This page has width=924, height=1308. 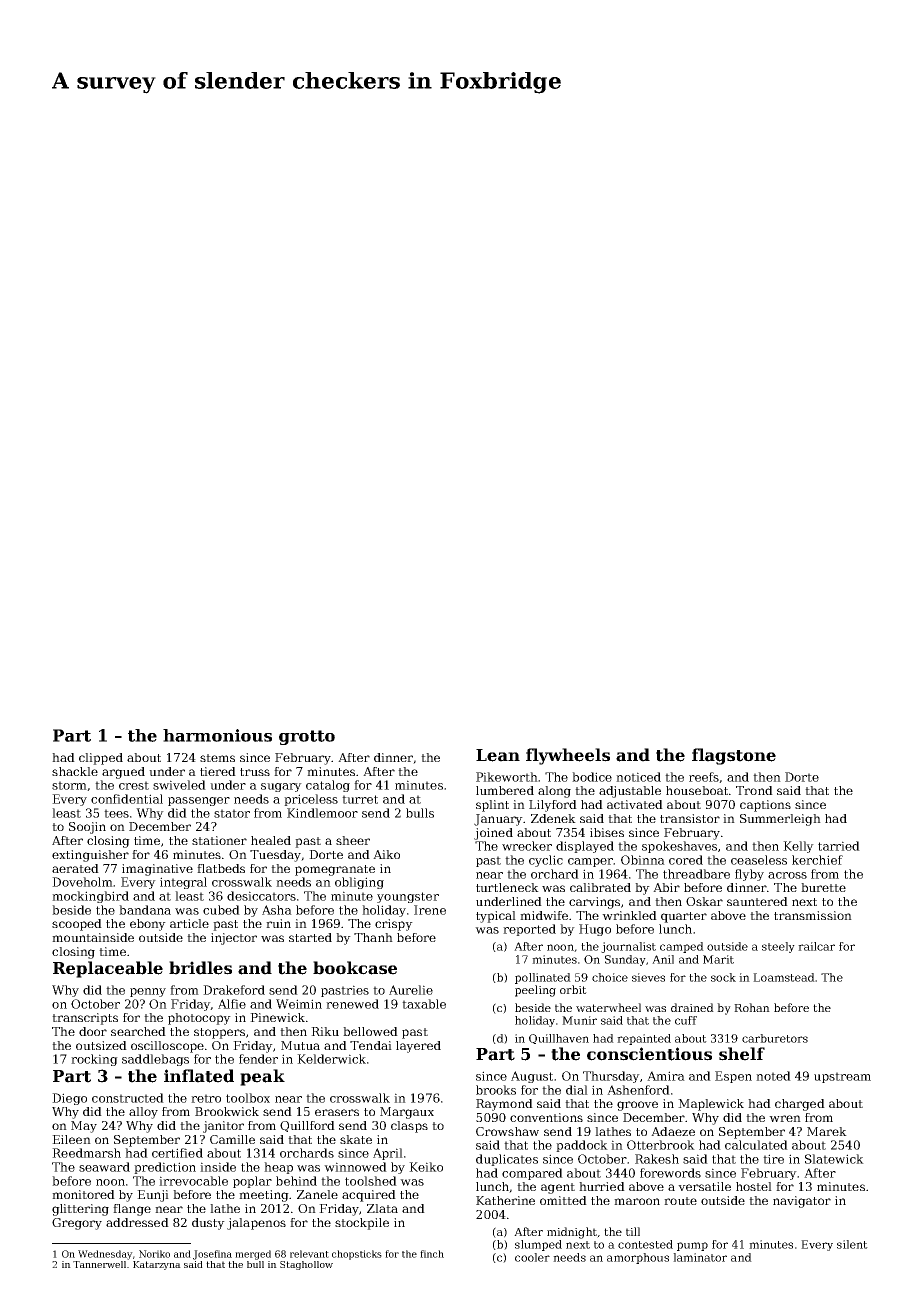 I want to click on sauntered, so click(x=757, y=901).
